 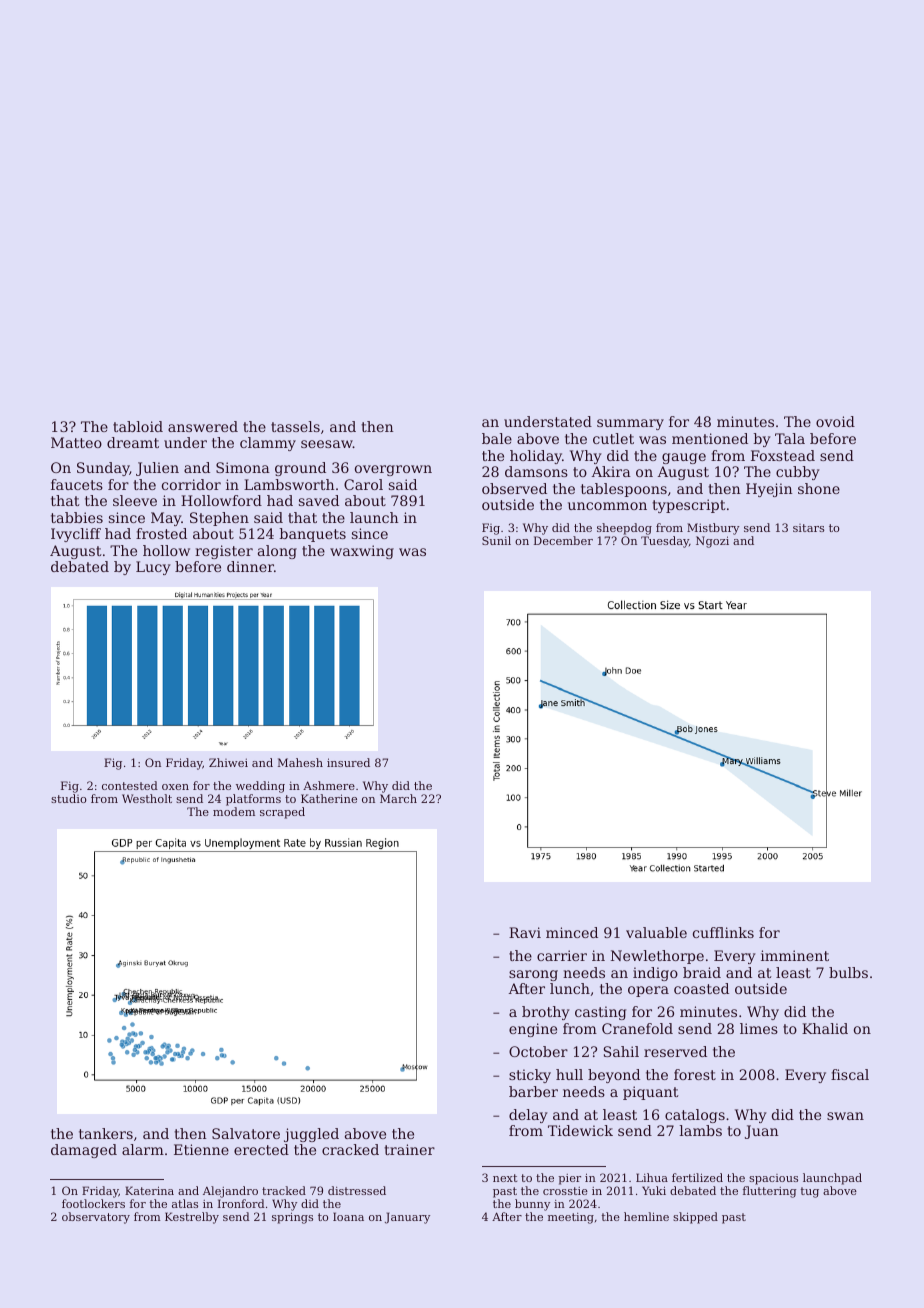 I want to click on ovoid, so click(x=835, y=421).
